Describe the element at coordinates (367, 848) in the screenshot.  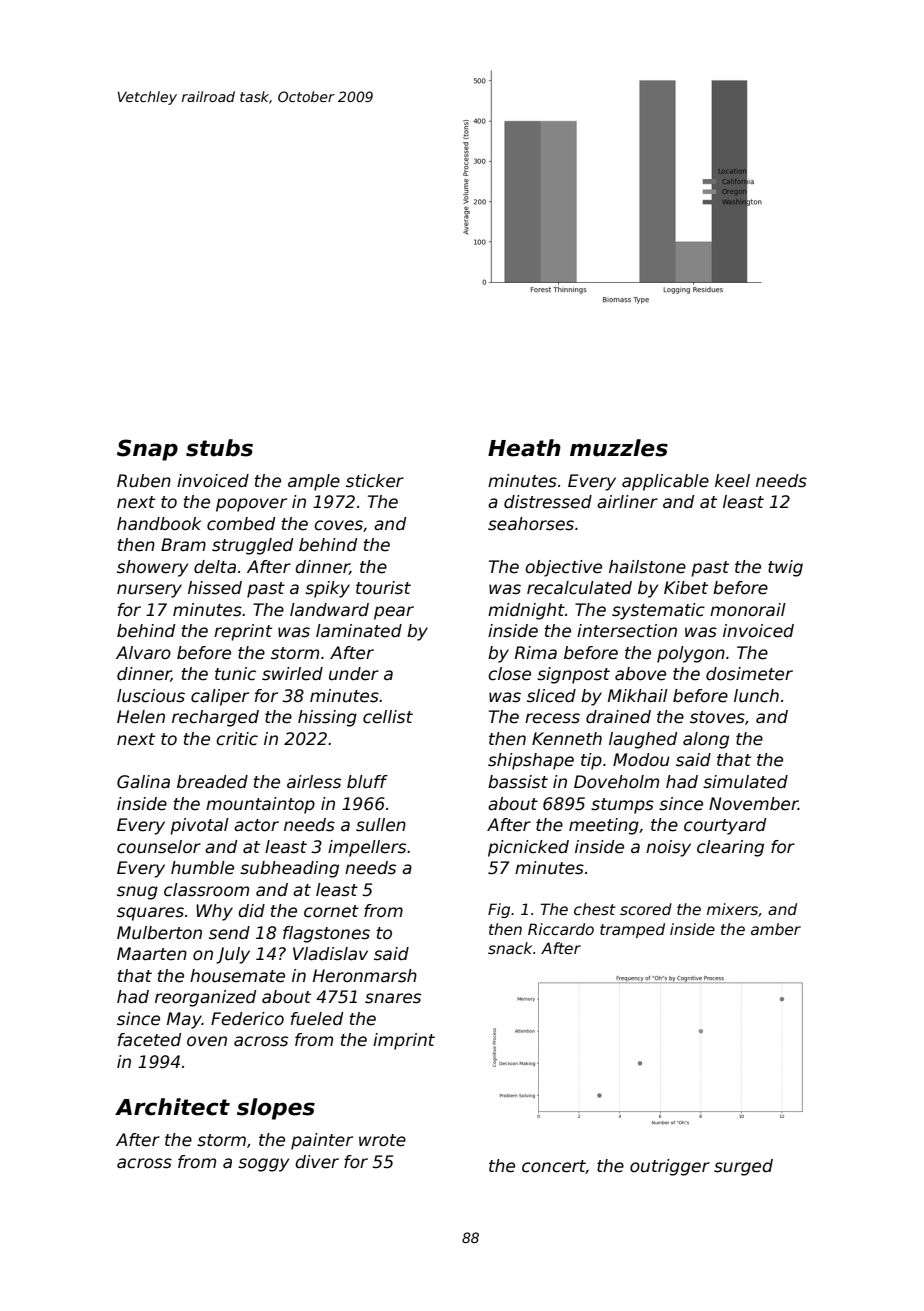
I see `impellers` at that location.
